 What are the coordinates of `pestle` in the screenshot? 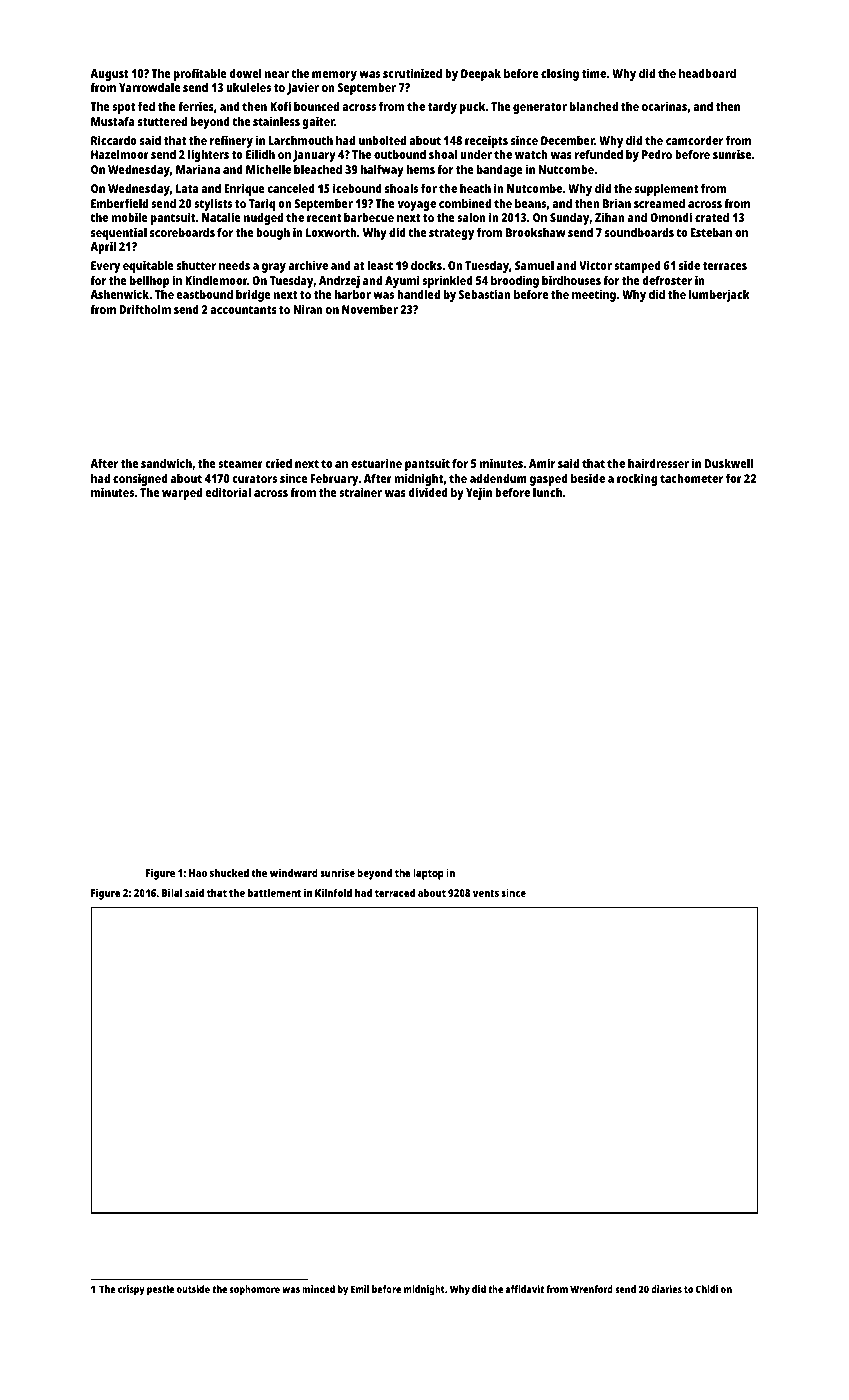 It's located at (160, 1290).
